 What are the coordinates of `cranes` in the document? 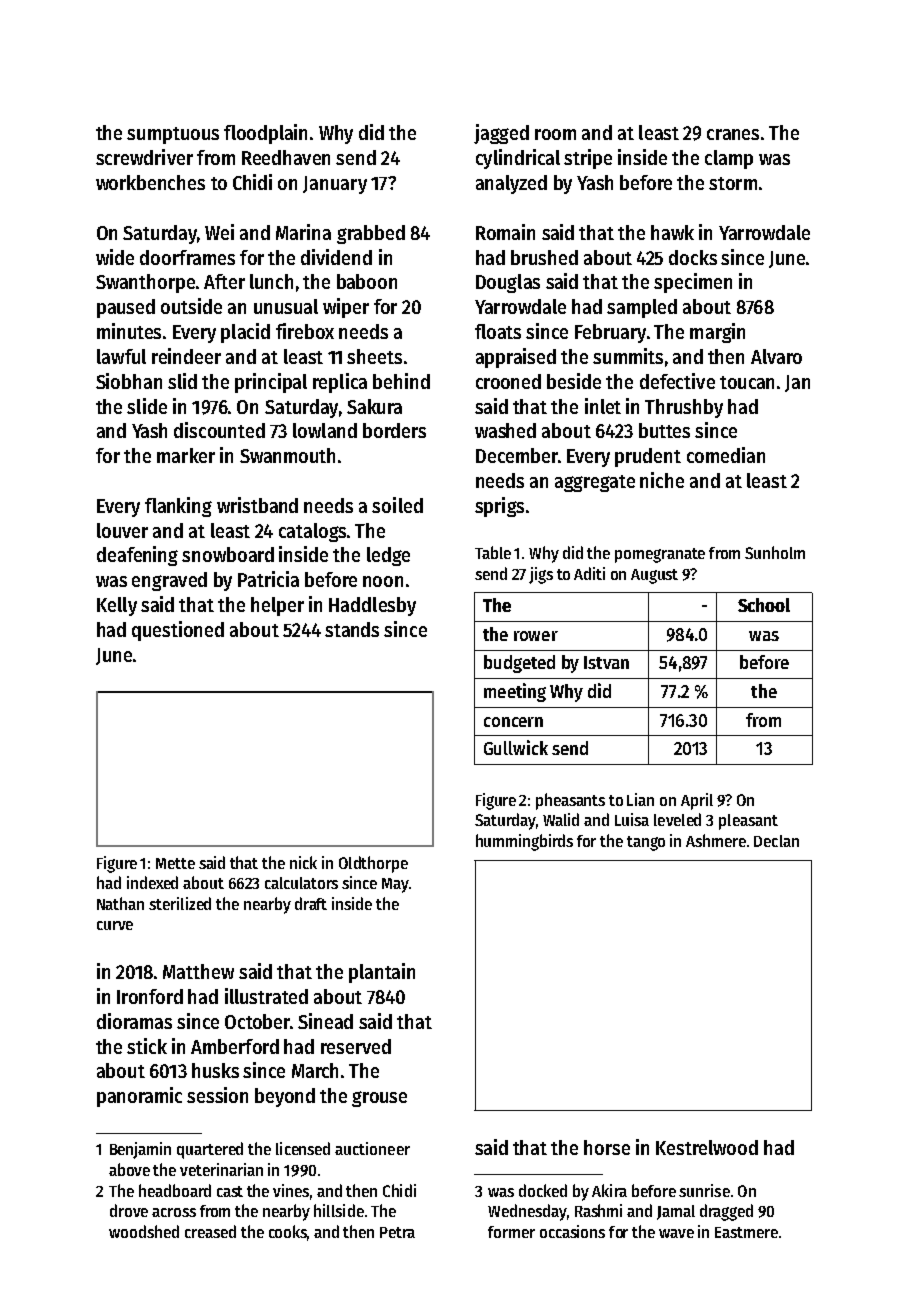 It's located at (733, 134).
